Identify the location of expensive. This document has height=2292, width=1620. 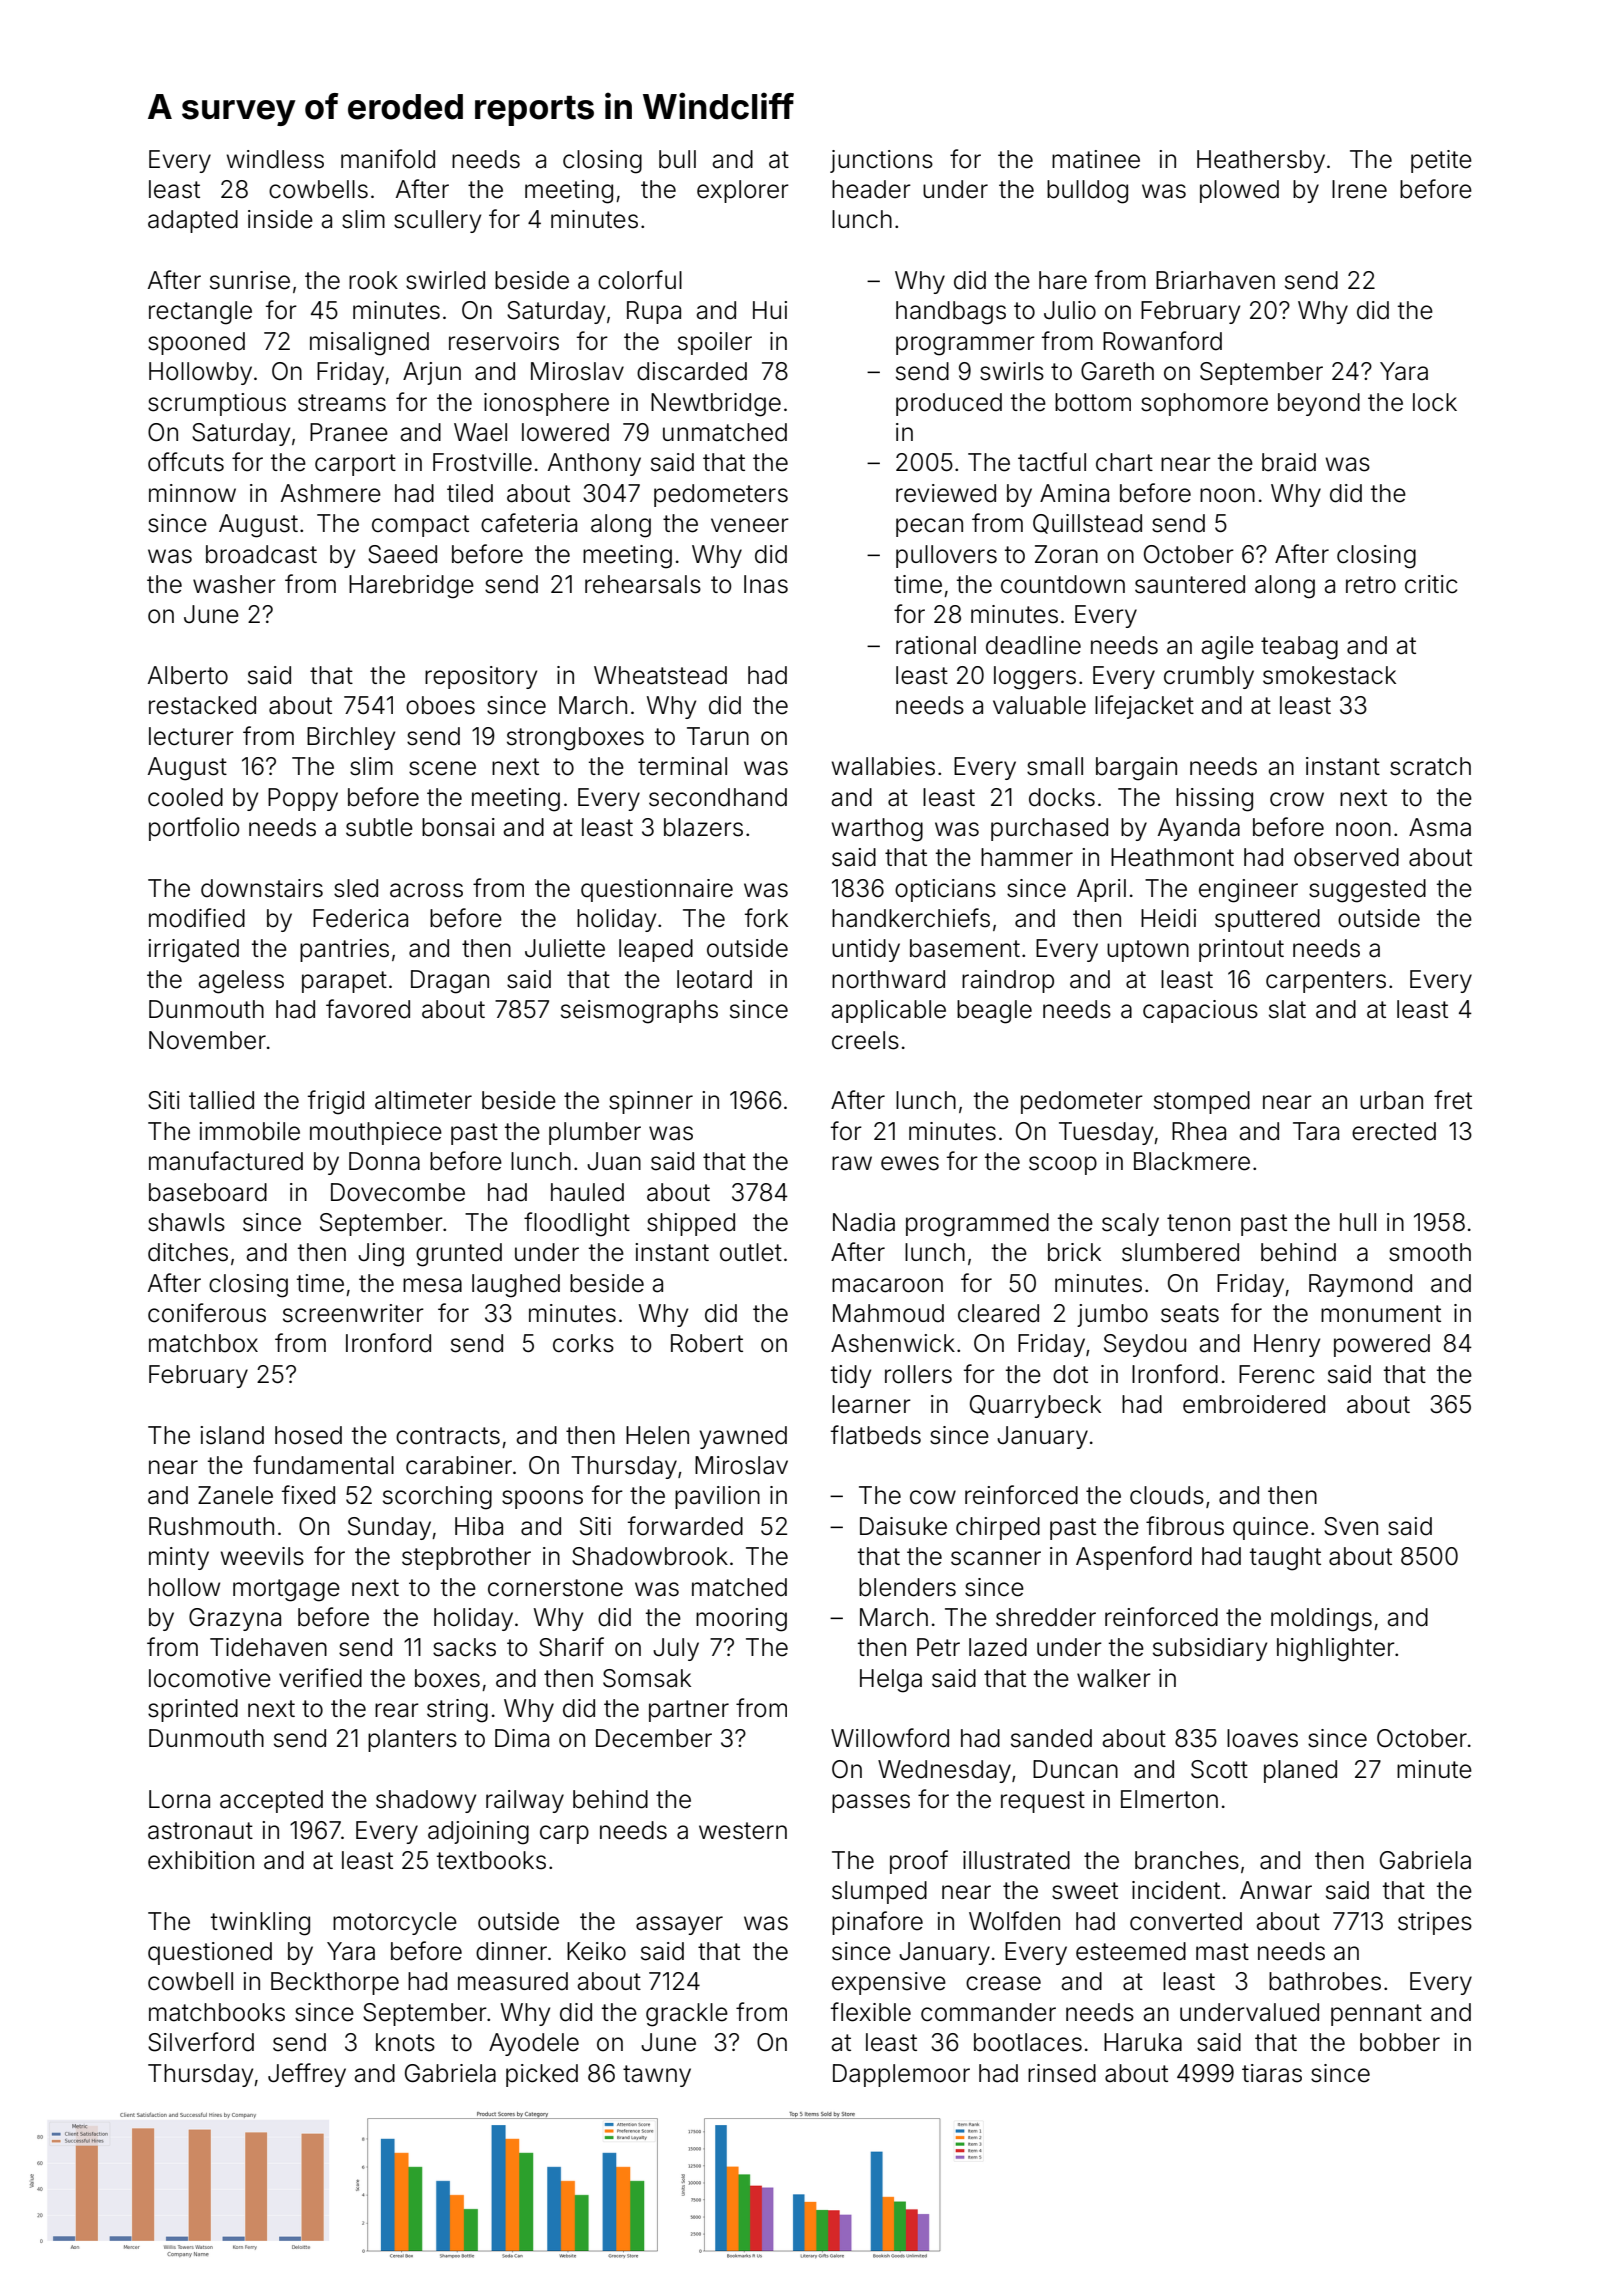
(889, 1983).
